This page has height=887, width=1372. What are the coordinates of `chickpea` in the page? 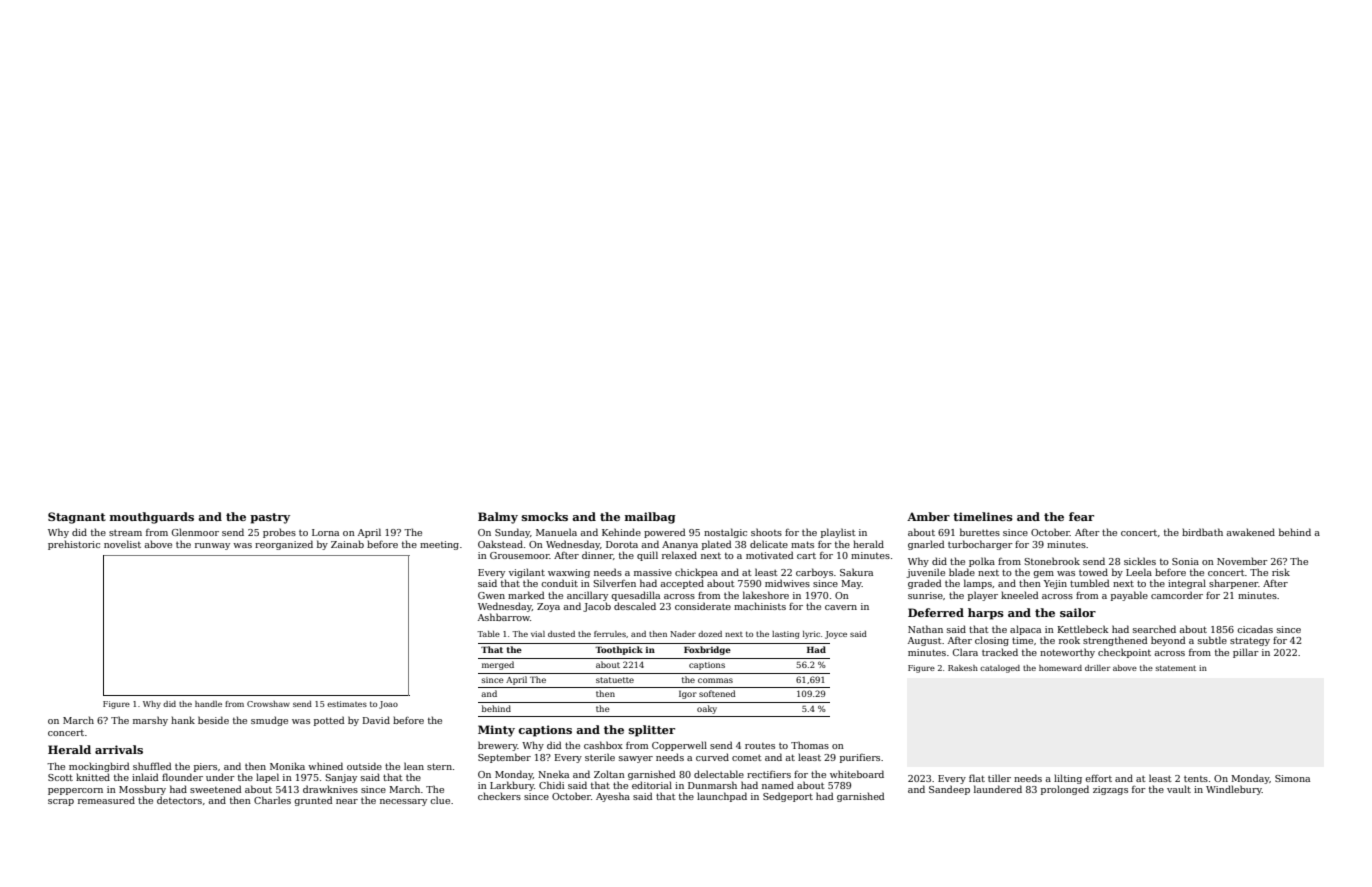 It's located at (696, 573).
